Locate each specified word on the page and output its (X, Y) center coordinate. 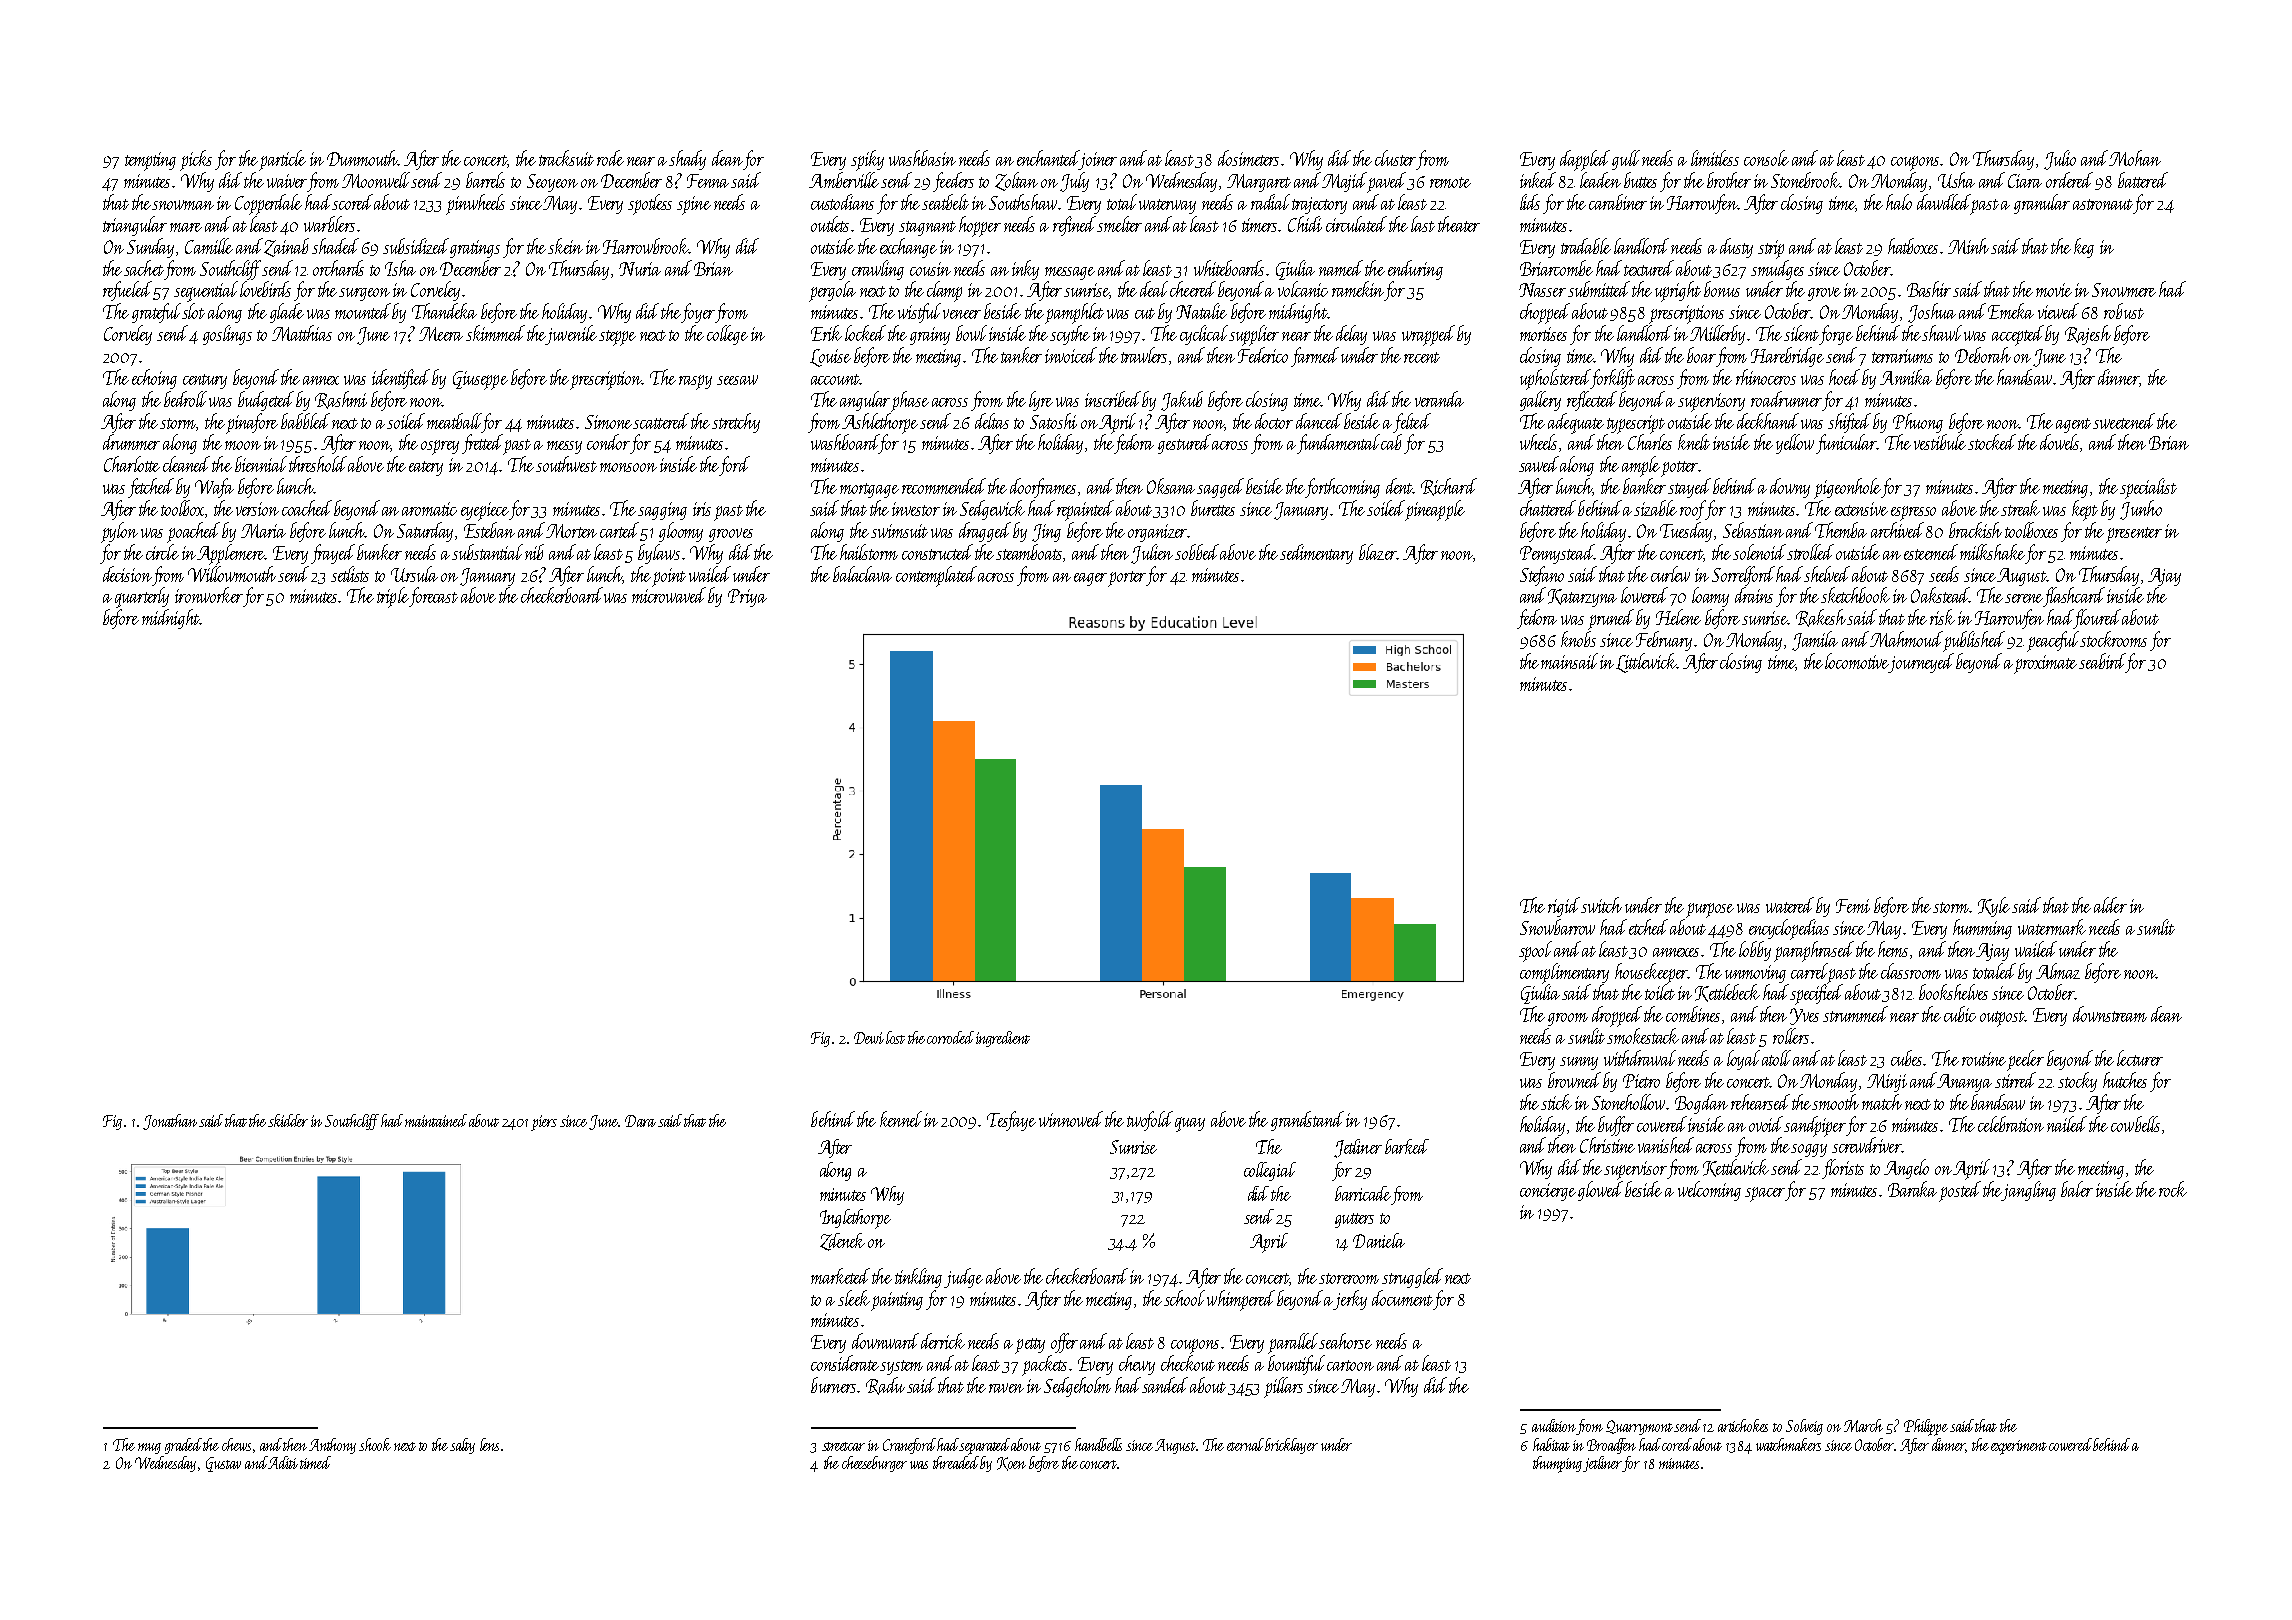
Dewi (869, 1038)
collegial (1270, 1171)
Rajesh (2088, 335)
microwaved (669, 595)
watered (1790, 905)
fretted (483, 444)
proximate (2045, 664)
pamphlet (1074, 313)
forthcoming (1342, 488)
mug (149, 1448)
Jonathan (170, 1122)
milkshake (1992, 552)
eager (1090, 579)
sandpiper (1815, 1126)
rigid (1564, 907)
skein (565, 246)
